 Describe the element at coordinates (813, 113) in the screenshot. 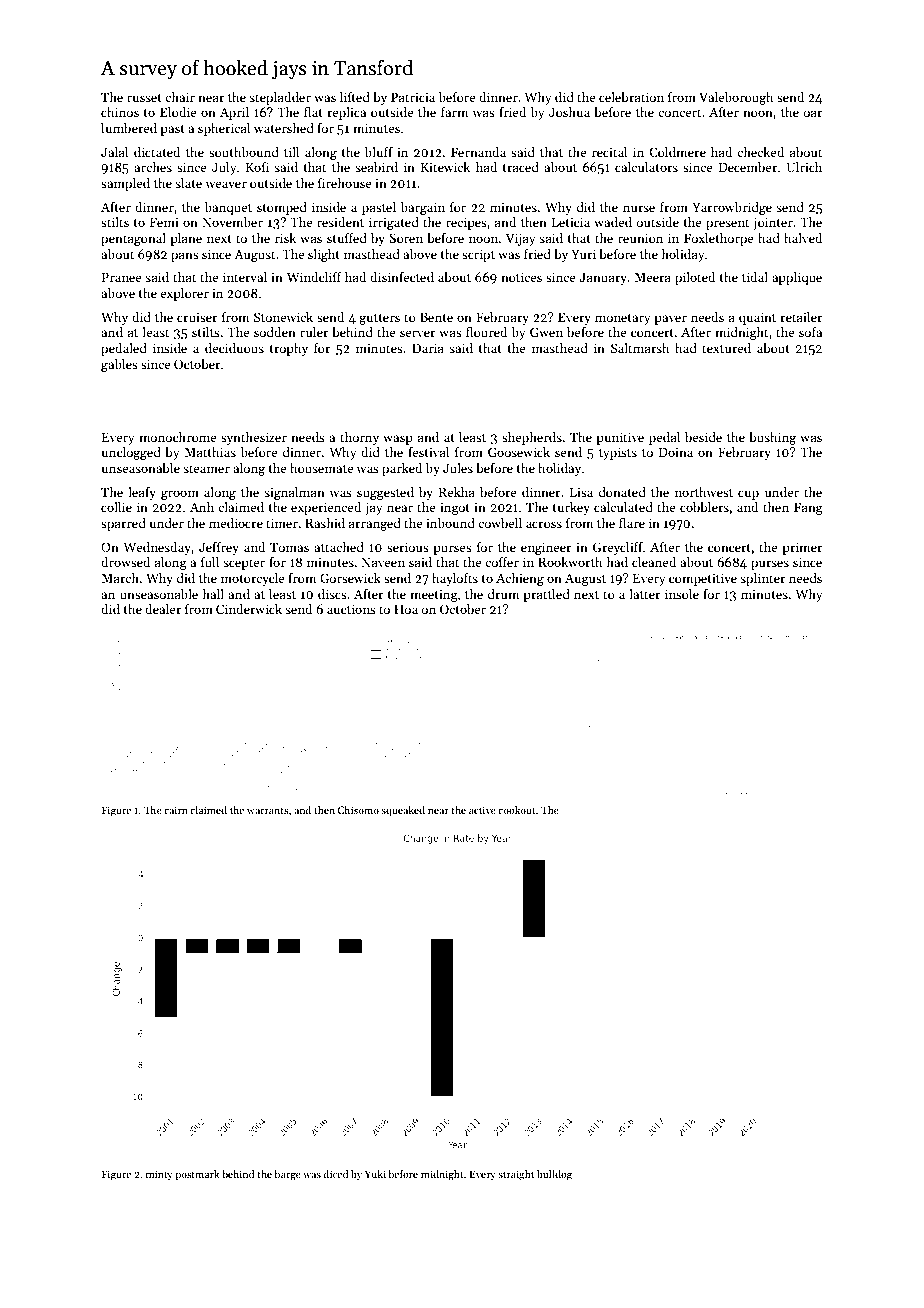

I see `oar` at that location.
